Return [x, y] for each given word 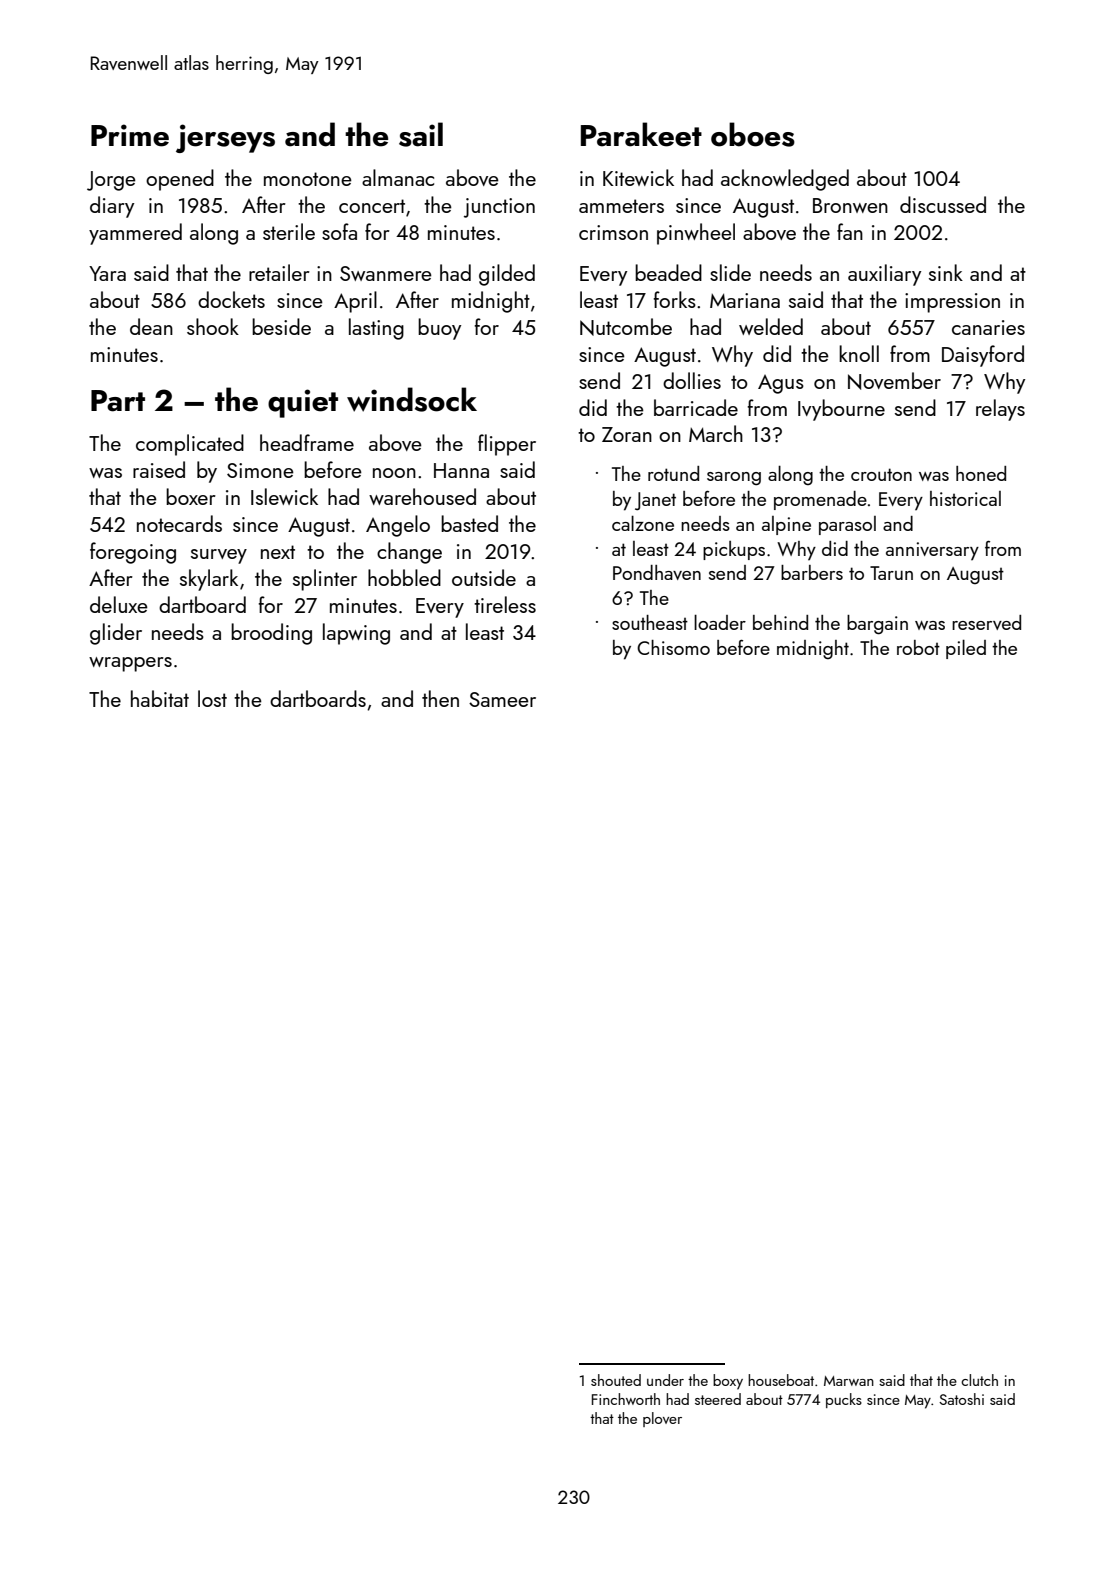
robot [918, 647]
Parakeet [641, 134]
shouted [616, 1380]
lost [212, 698]
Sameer [502, 699]
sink [946, 272]
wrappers [130, 664]
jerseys [225, 138]
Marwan [849, 1381]
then [440, 698]
